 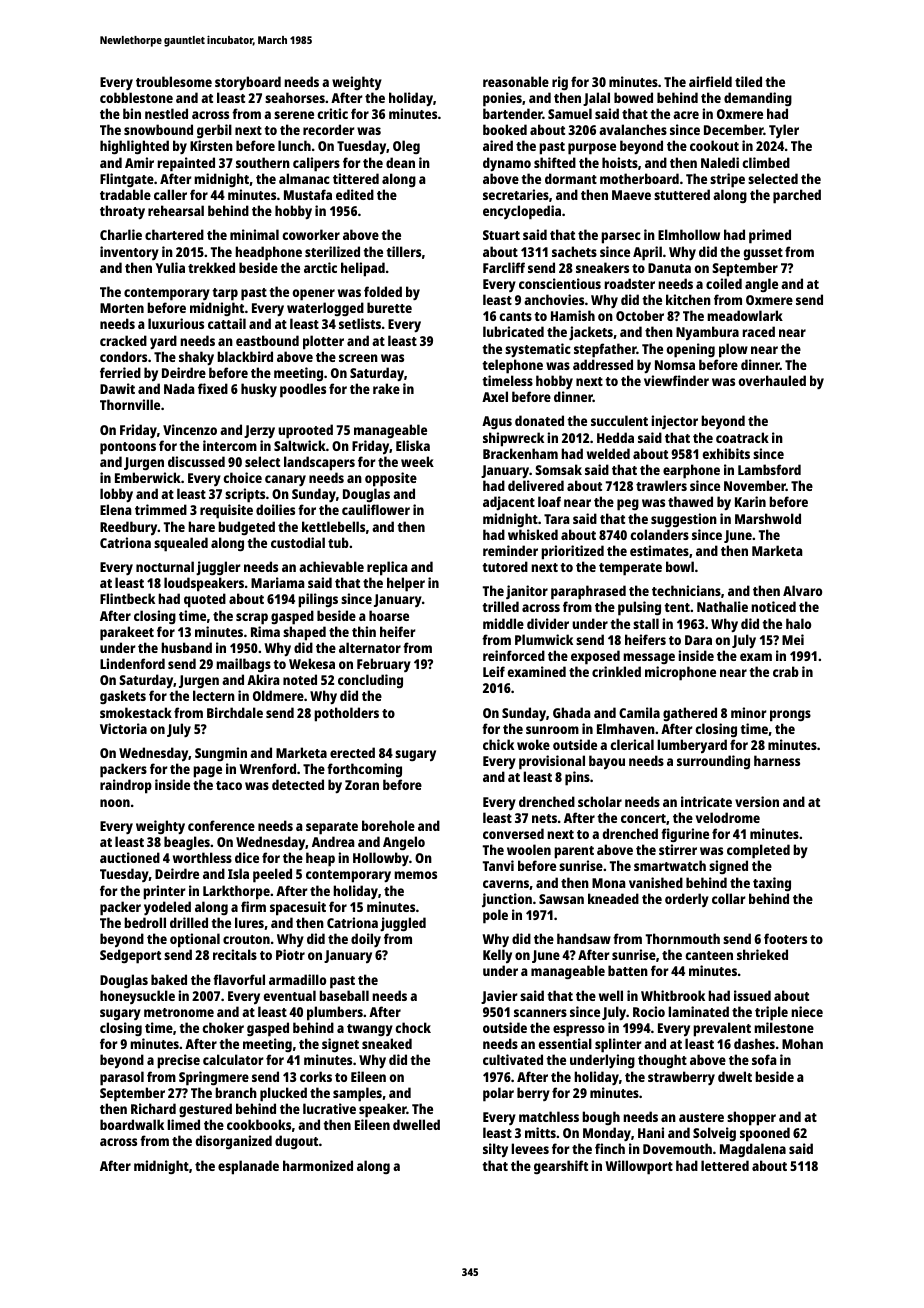 What do you see at coordinates (709, 955) in the screenshot?
I see `canteen` at bounding box center [709, 955].
